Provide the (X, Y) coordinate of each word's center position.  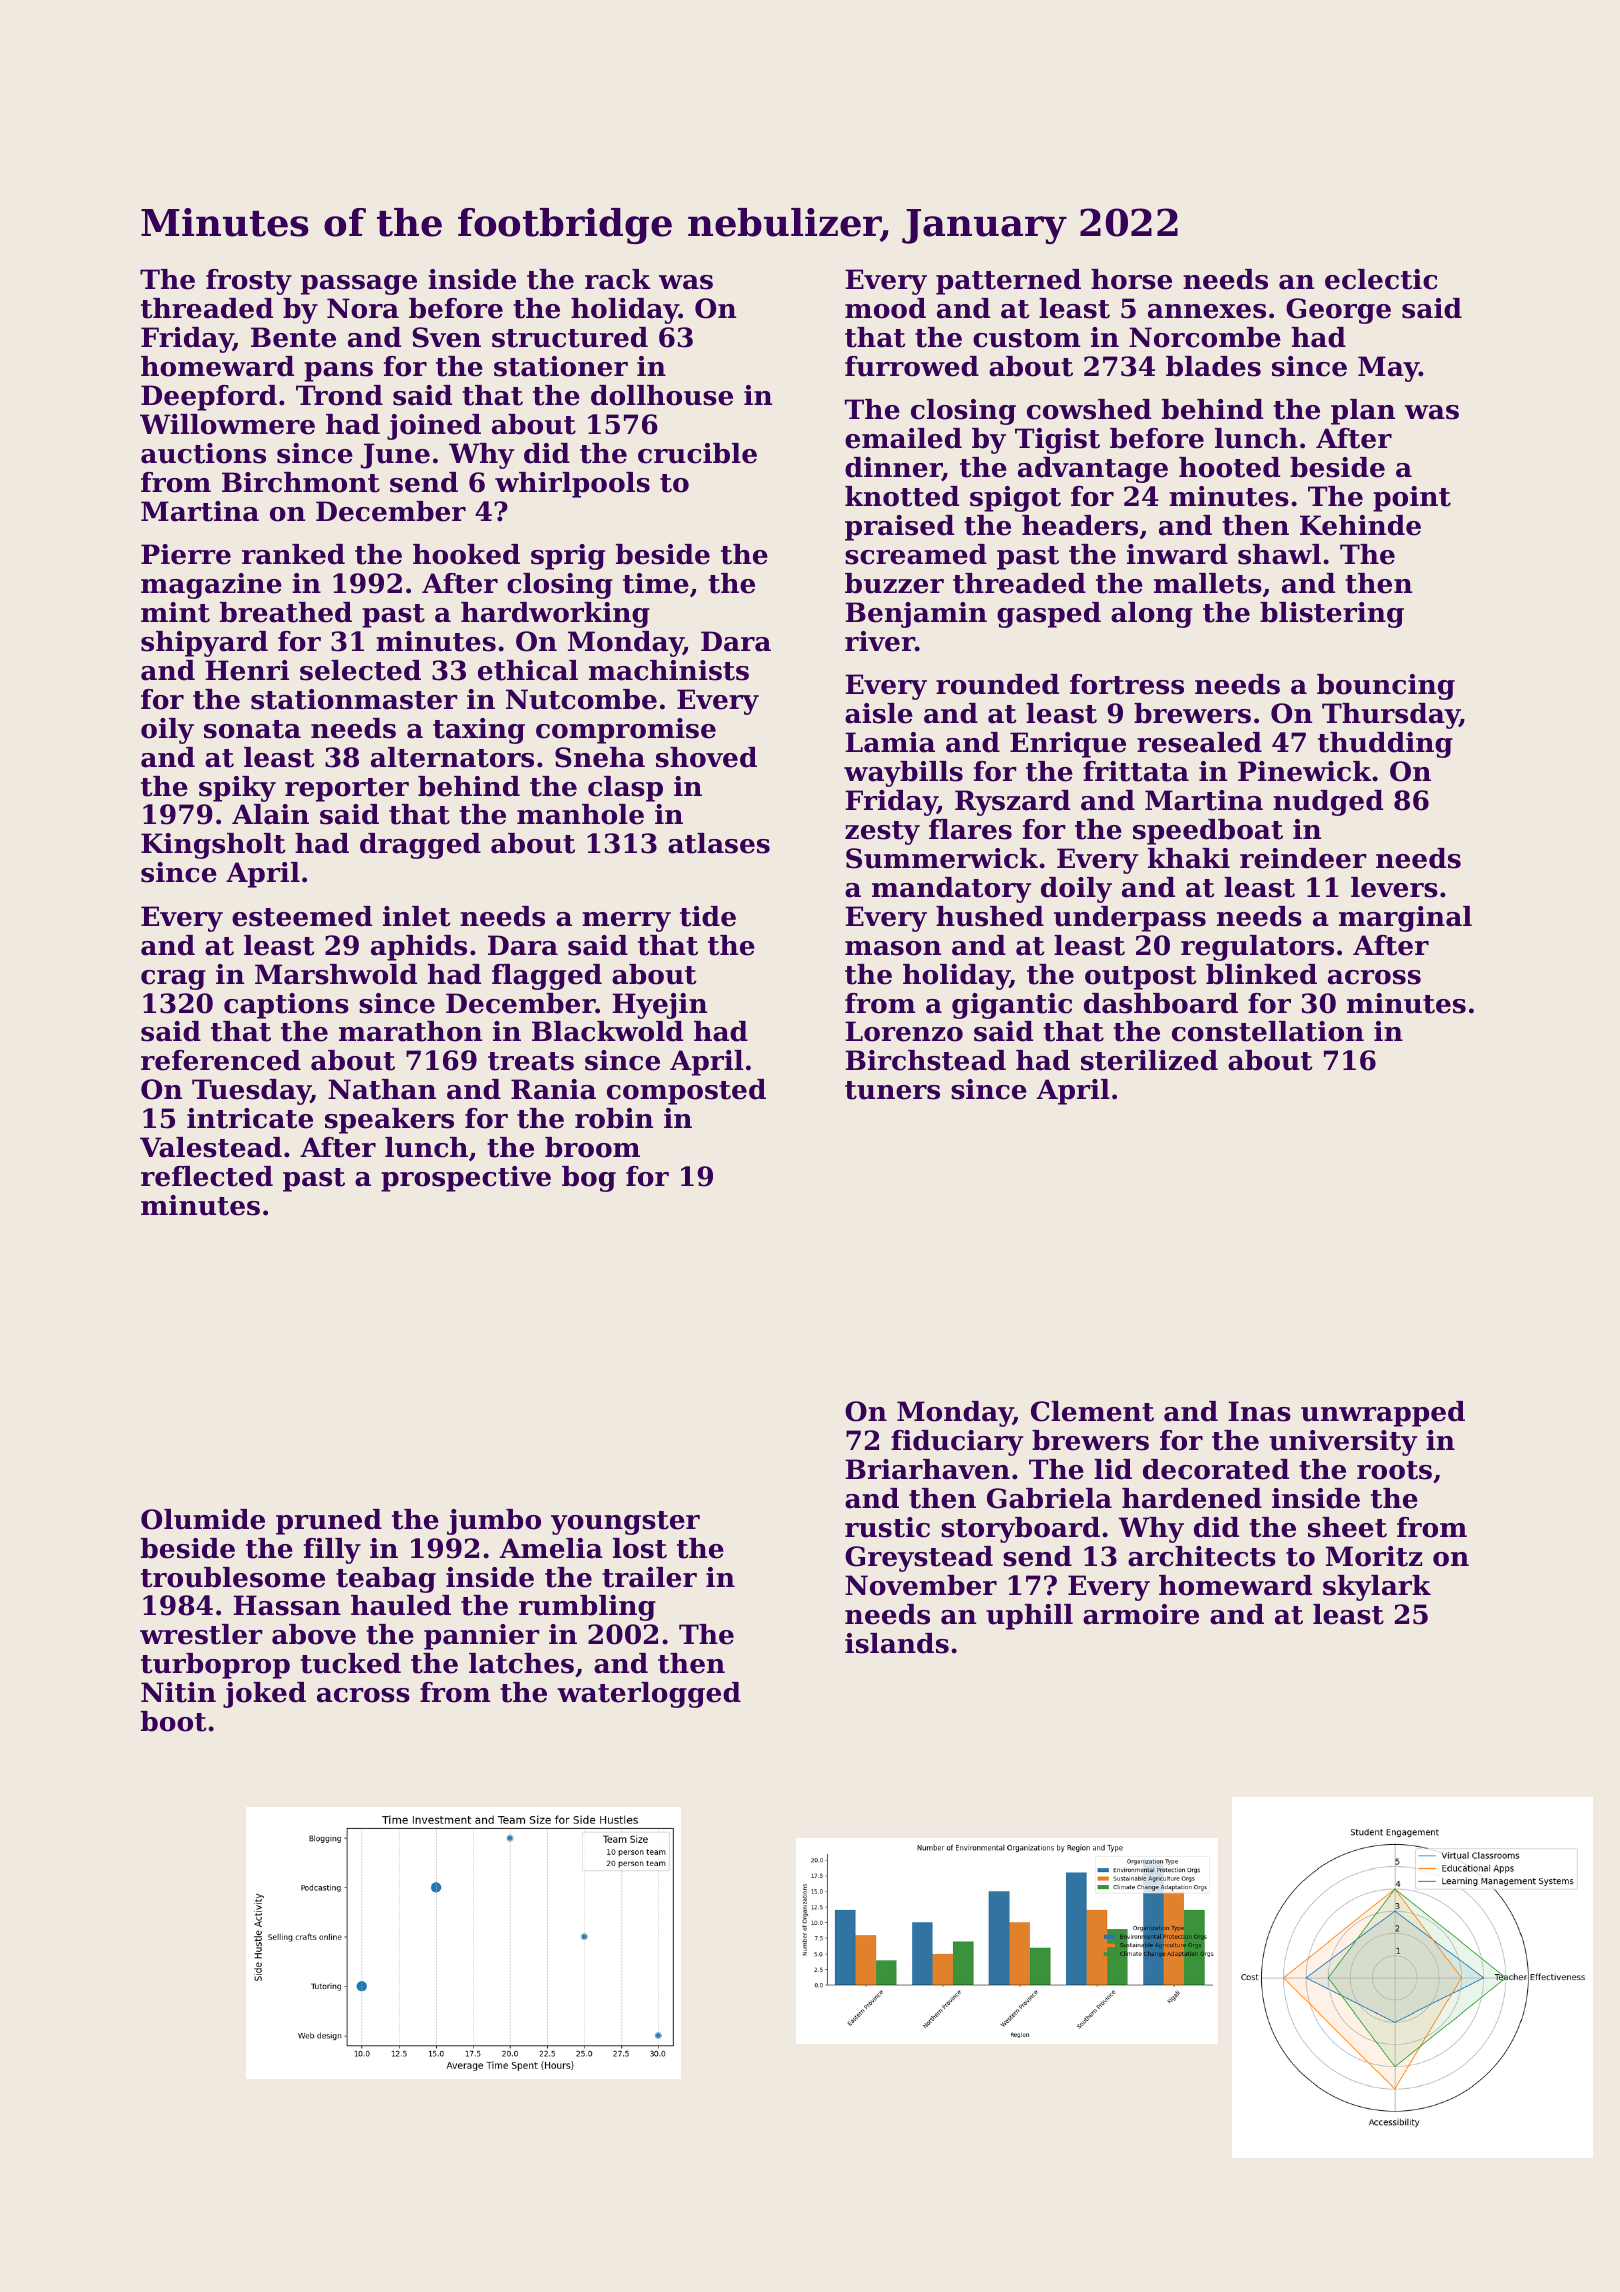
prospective (466, 1179)
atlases (719, 843)
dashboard (1161, 1003)
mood (885, 308)
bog (589, 1179)
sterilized (1149, 1060)
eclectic (1381, 279)
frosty (249, 282)
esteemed (302, 916)
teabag (386, 1580)
